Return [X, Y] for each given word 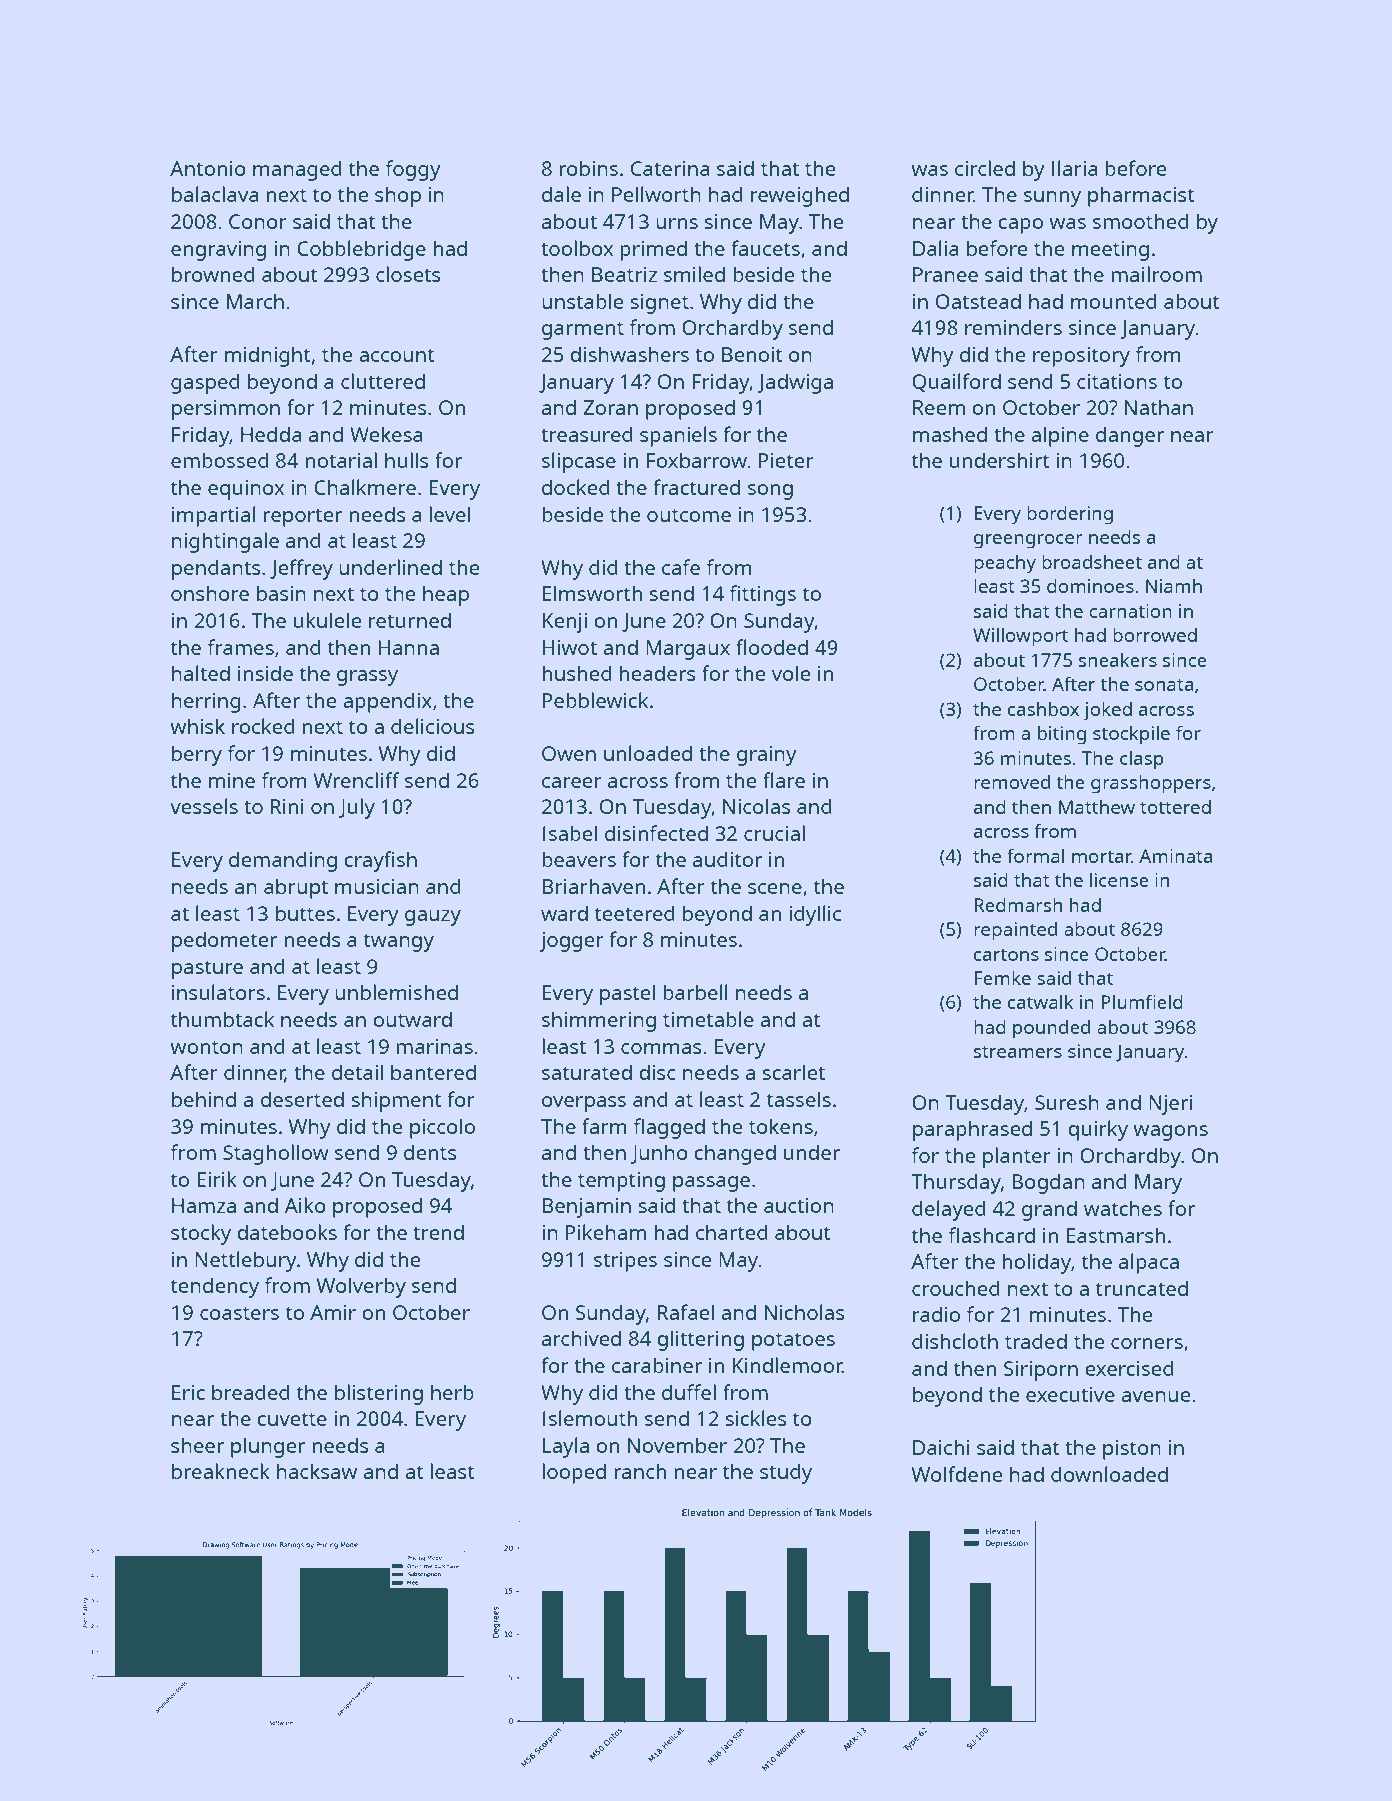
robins [588, 168]
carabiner [657, 1365]
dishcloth [955, 1341]
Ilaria [1075, 168]
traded [1036, 1341]
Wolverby [361, 1287]
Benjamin [587, 1208]
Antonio [208, 168]
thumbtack [222, 1019]
